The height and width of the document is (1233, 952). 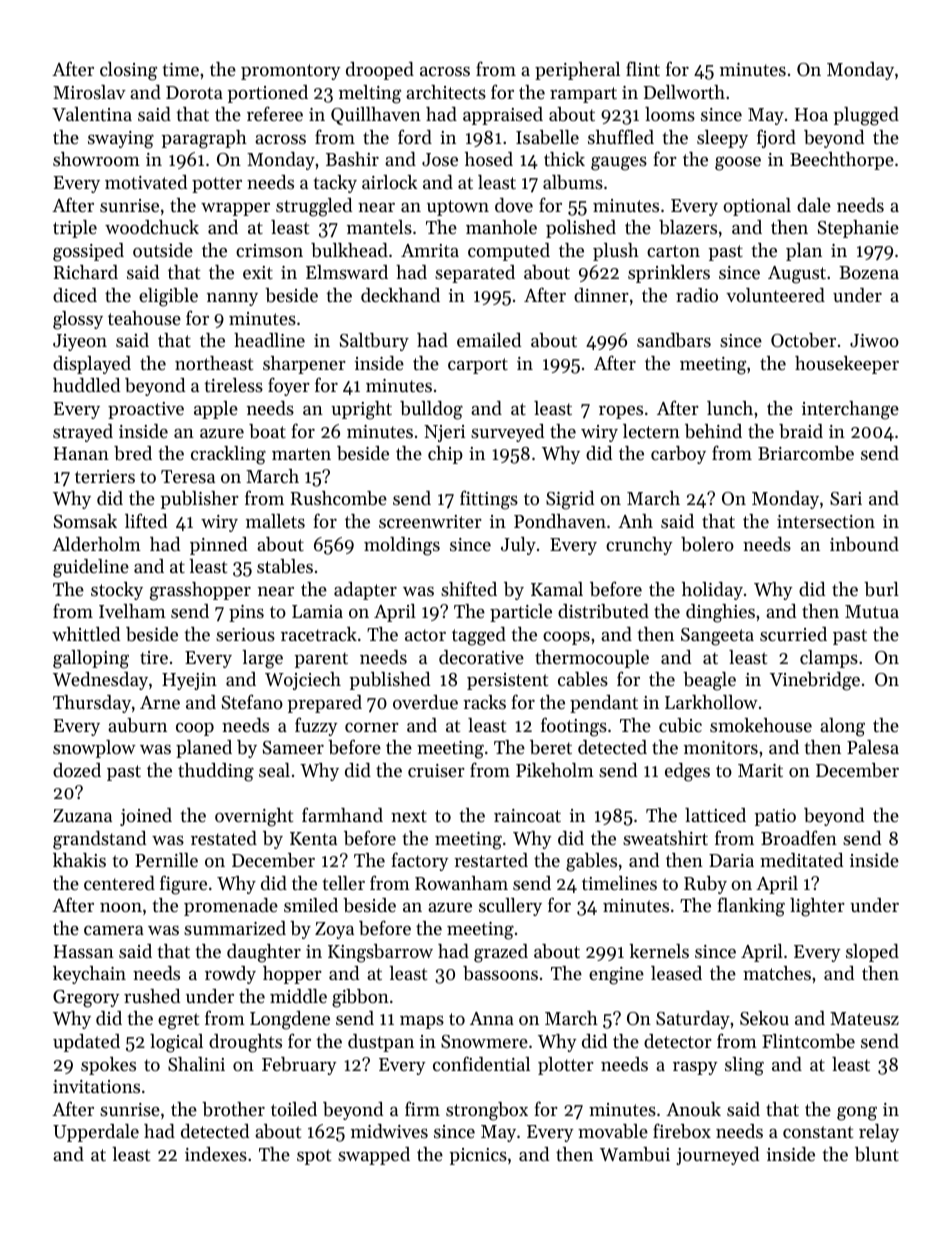 What do you see at coordinates (601, 295) in the document?
I see `dinner` at bounding box center [601, 295].
